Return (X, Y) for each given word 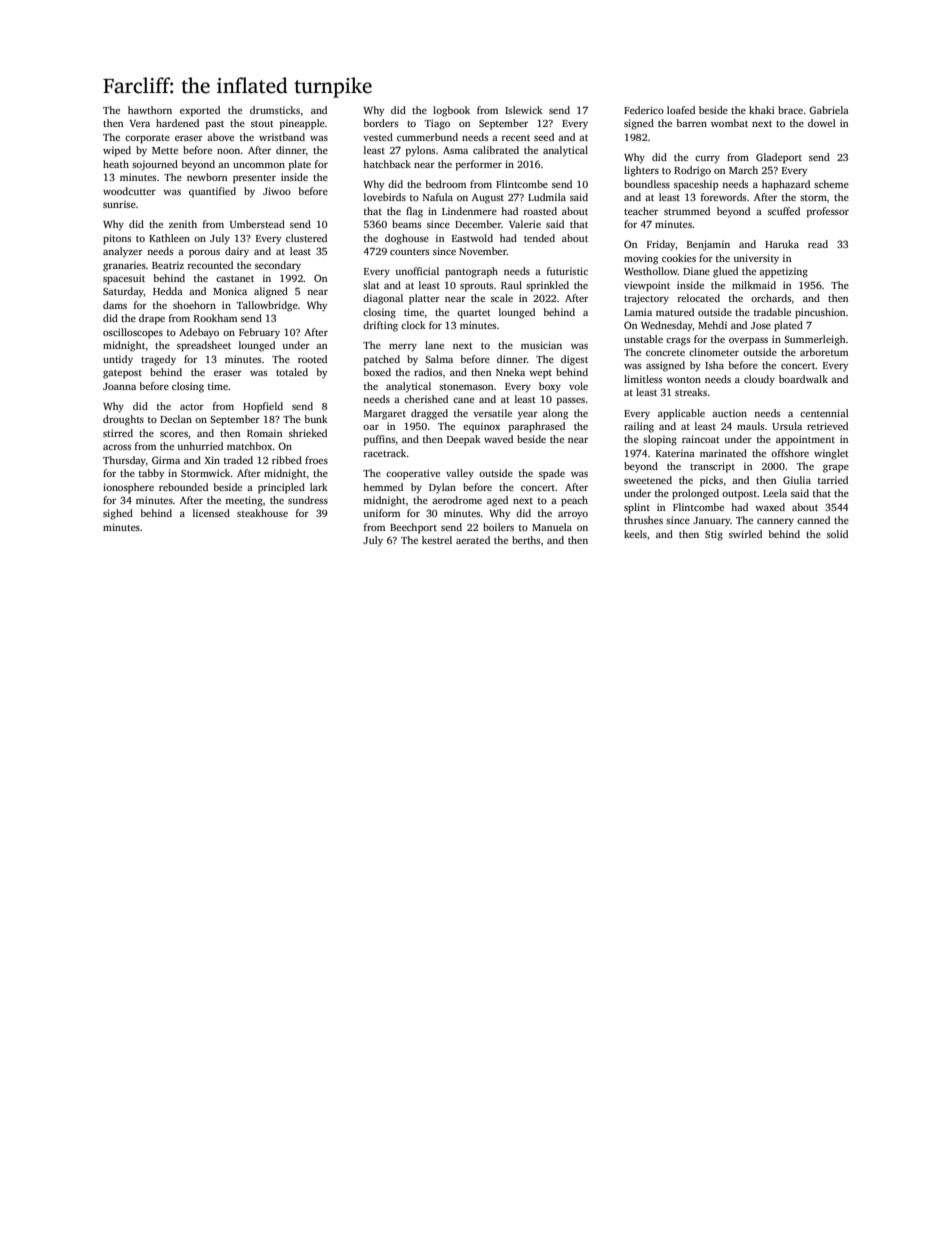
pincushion (820, 313)
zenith (183, 224)
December (478, 224)
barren (691, 123)
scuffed (784, 211)
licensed (211, 513)
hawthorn (150, 110)
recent (515, 138)
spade (552, 474)
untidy (118, 360)
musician (541, 345)
